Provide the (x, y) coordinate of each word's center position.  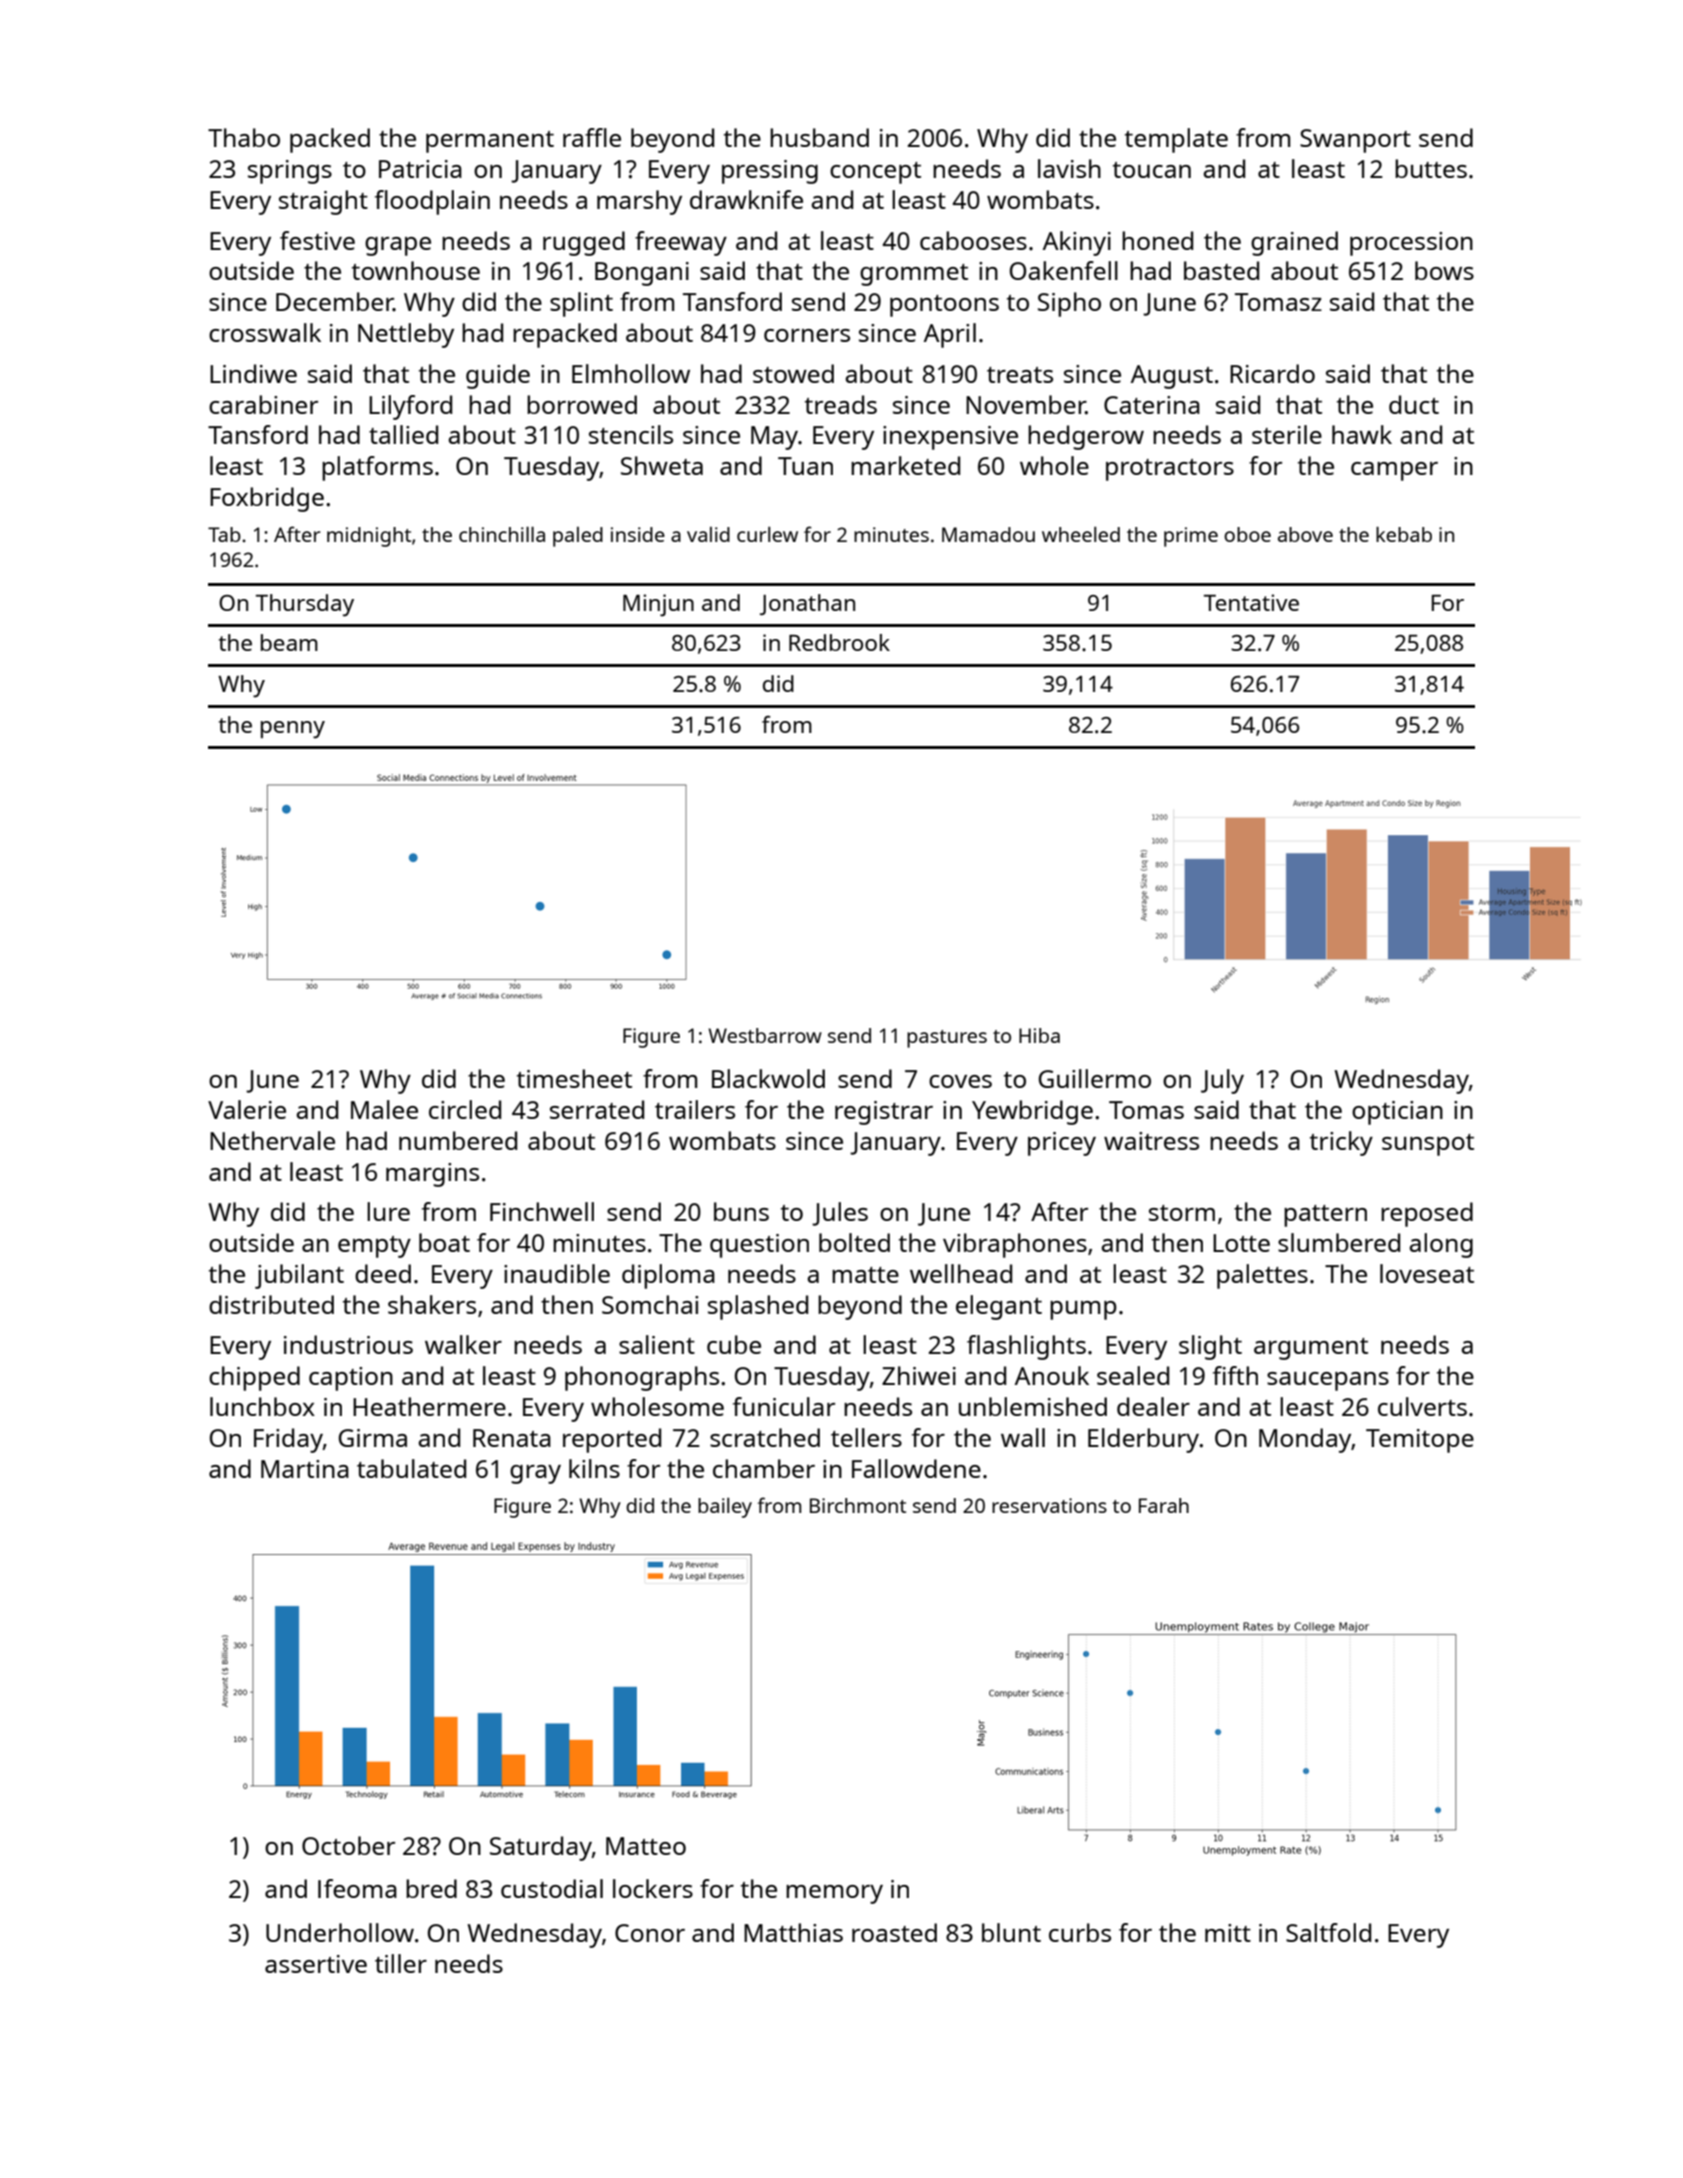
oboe (1247, 534)
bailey (725, 1508)
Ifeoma (357, 1888)
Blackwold (768, 1078)
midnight (369, 537)
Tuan (805, 466)
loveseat (1427, 1273)
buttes (1431, 168)
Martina (305, 1469)
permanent (490, 142)
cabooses (973, 240)
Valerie (247, 1109)
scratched (765, 1437)
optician (1397, 1113)
